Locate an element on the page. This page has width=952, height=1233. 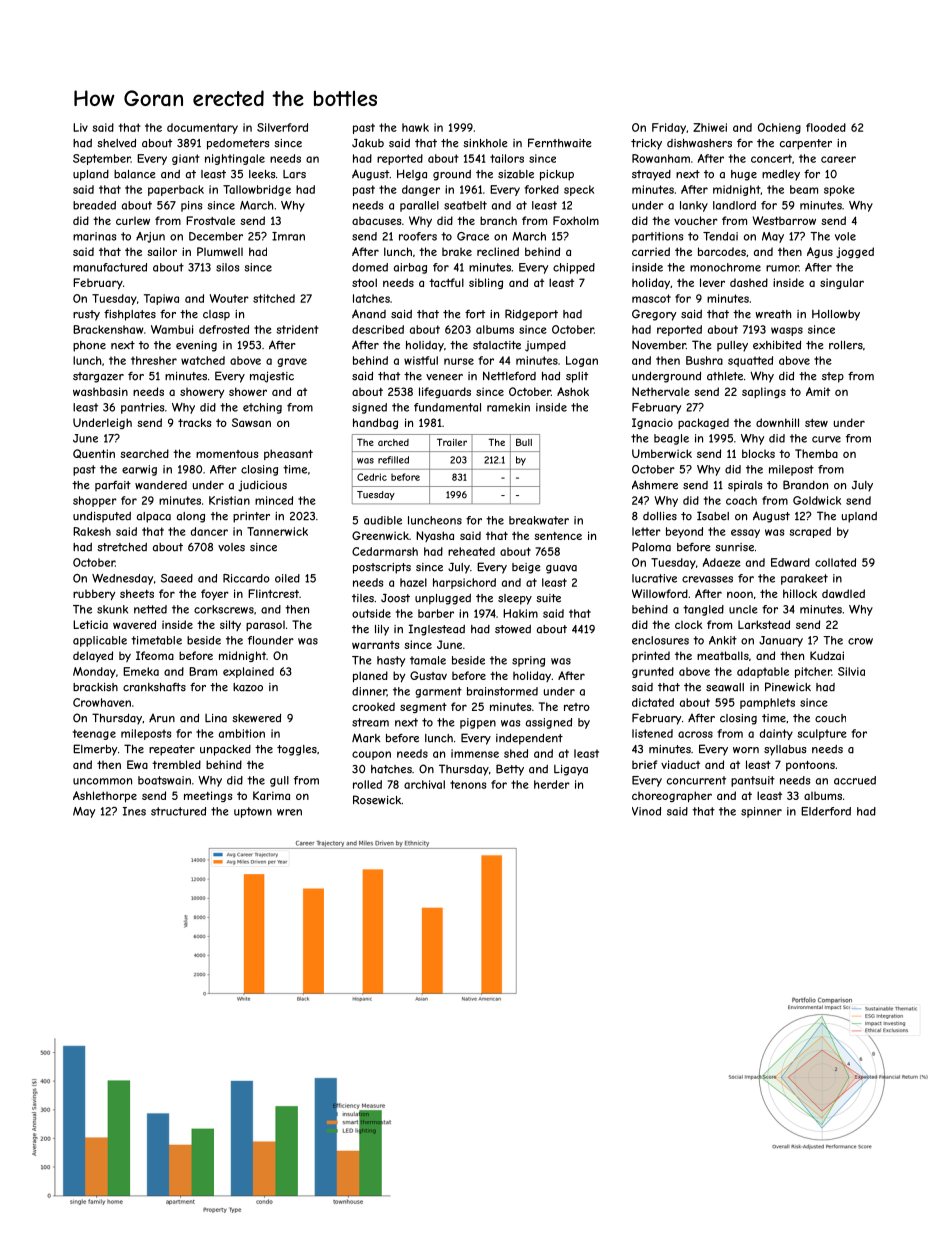
Inglestead is located at coordinates (437, 630).
